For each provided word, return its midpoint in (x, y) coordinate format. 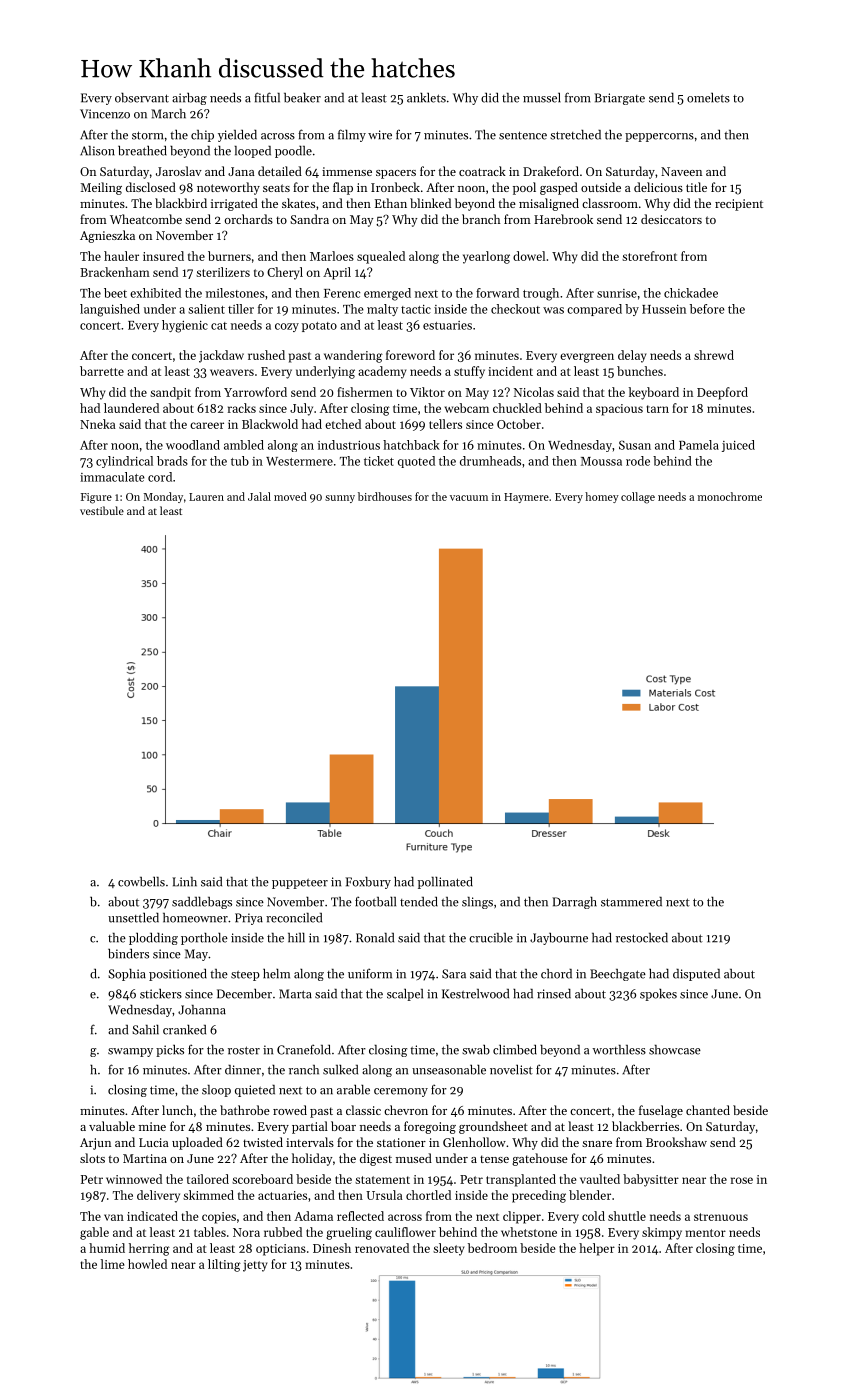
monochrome (730, 496)
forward (497, 293)
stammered (631, 902)
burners (229, 256)
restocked (642, 938)
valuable (112, 1126)
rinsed (554, 994)
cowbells (141, 882)
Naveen (681, 171)
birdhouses (385, 496)
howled (147, 1264)
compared (594, 310)
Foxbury (368, 883)
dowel (529, 256)
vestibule (102, 510)
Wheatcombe (146, 219)
